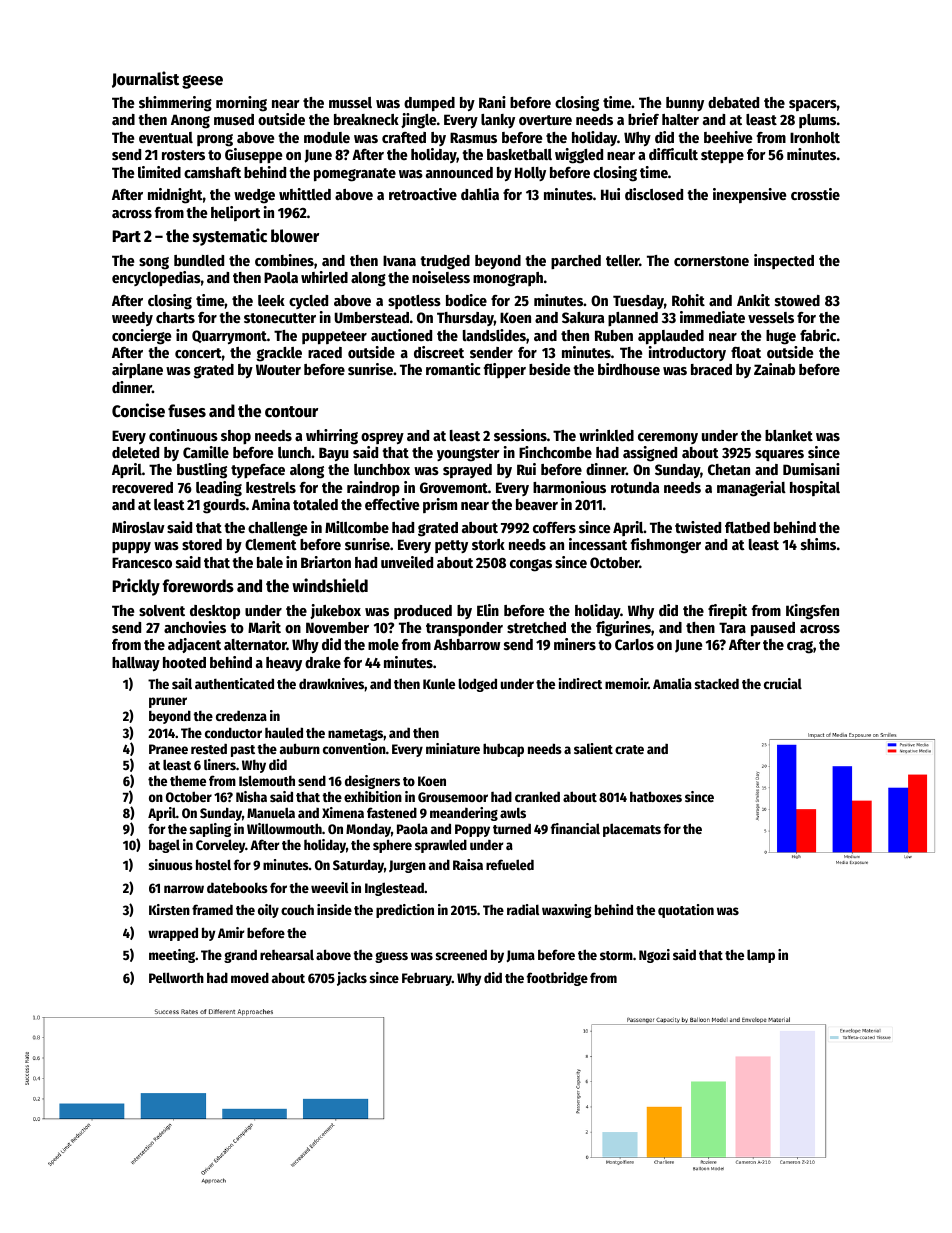 This page has height=1233, width=952. I want to click on geese, so click(202, 82).
